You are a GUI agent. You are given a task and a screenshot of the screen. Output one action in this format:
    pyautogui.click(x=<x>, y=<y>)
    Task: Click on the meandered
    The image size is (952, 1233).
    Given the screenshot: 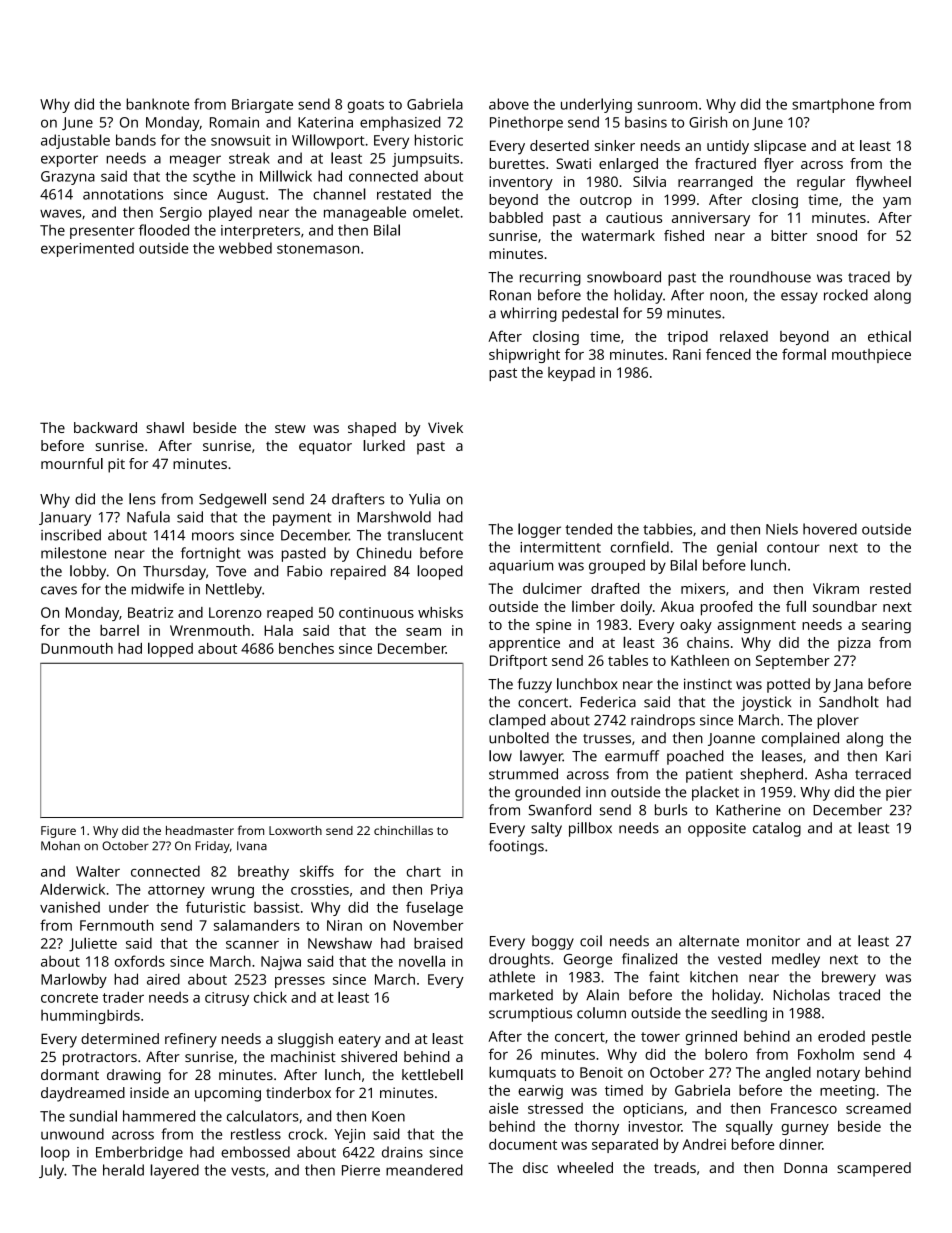 What is the action you would take?
    pyautogui.click(x=424, y=1170)
